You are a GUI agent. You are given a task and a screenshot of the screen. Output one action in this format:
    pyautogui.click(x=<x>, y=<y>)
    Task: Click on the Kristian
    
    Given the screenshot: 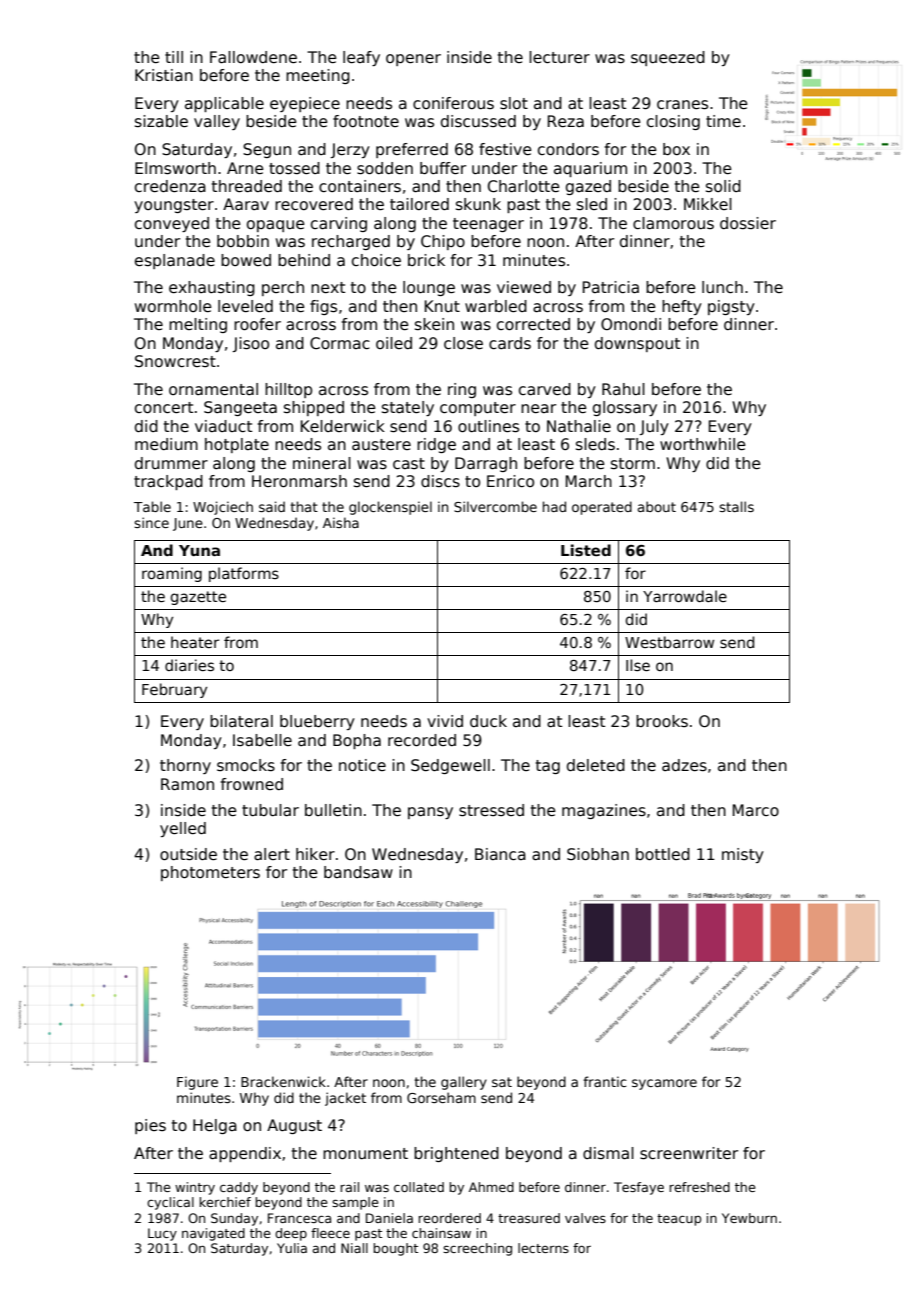 What is the action you would take?
    pyautogui.click(x=164, y=75)
